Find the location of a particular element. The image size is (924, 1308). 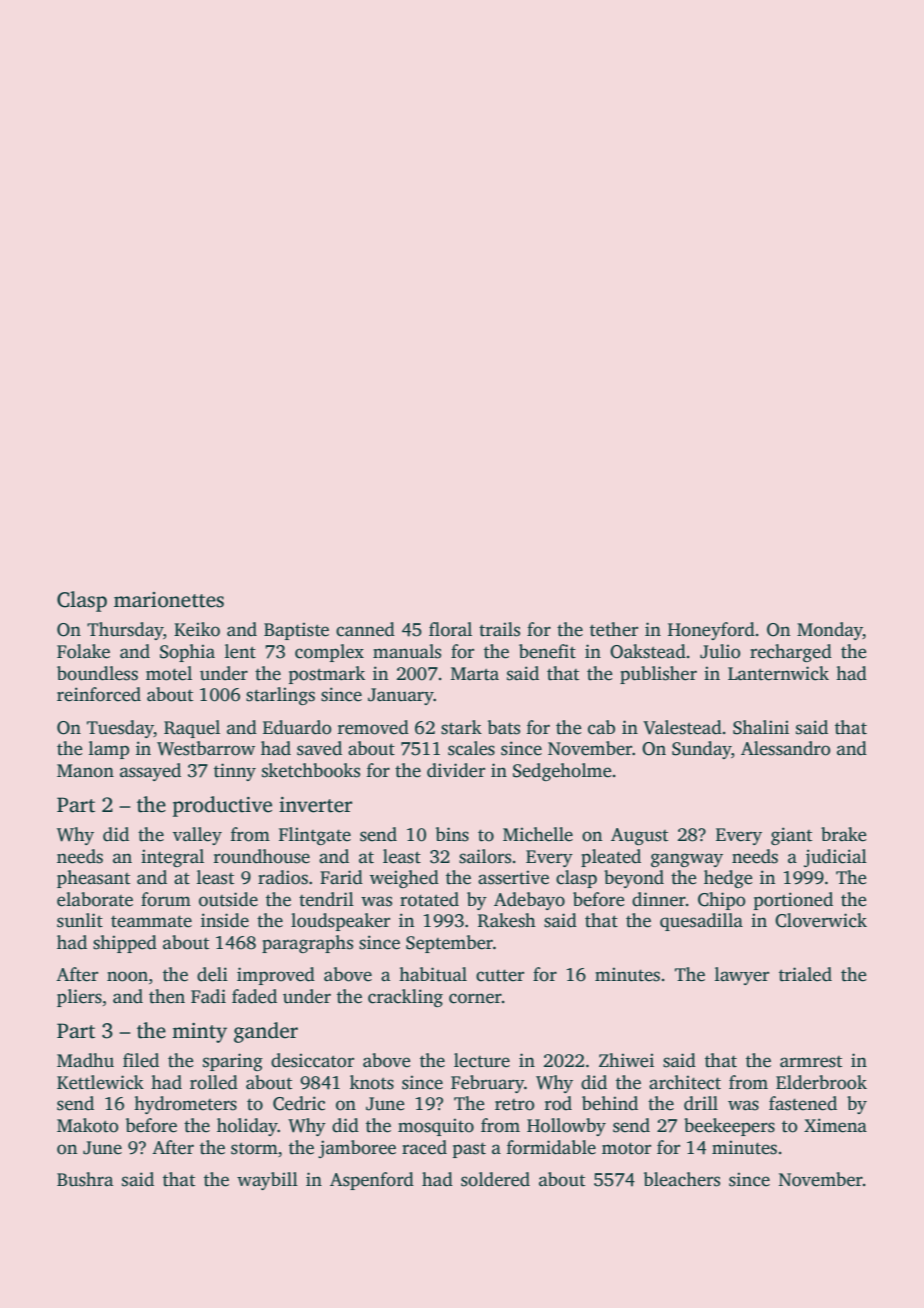

bins is located at coordinates (452, 834).
